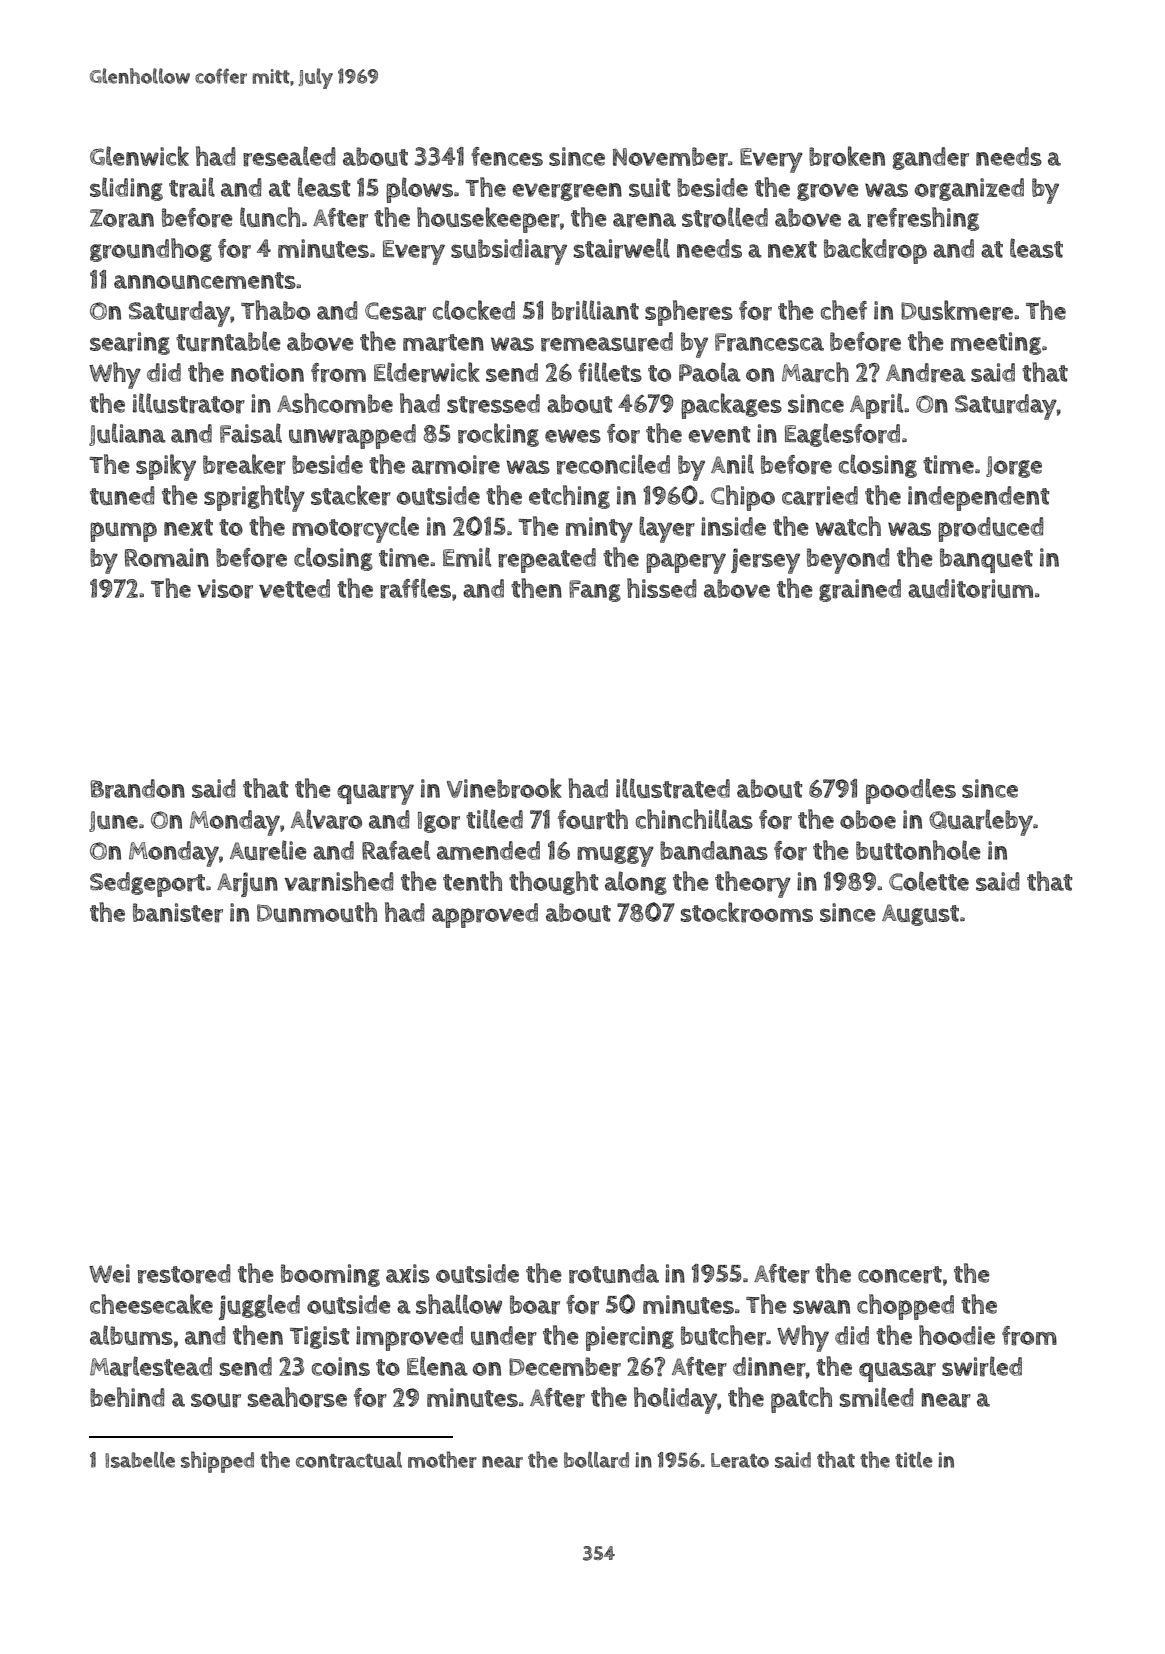 This screenshot has height=1654, width=1165. I want to click on inside, so click(733, 526).
